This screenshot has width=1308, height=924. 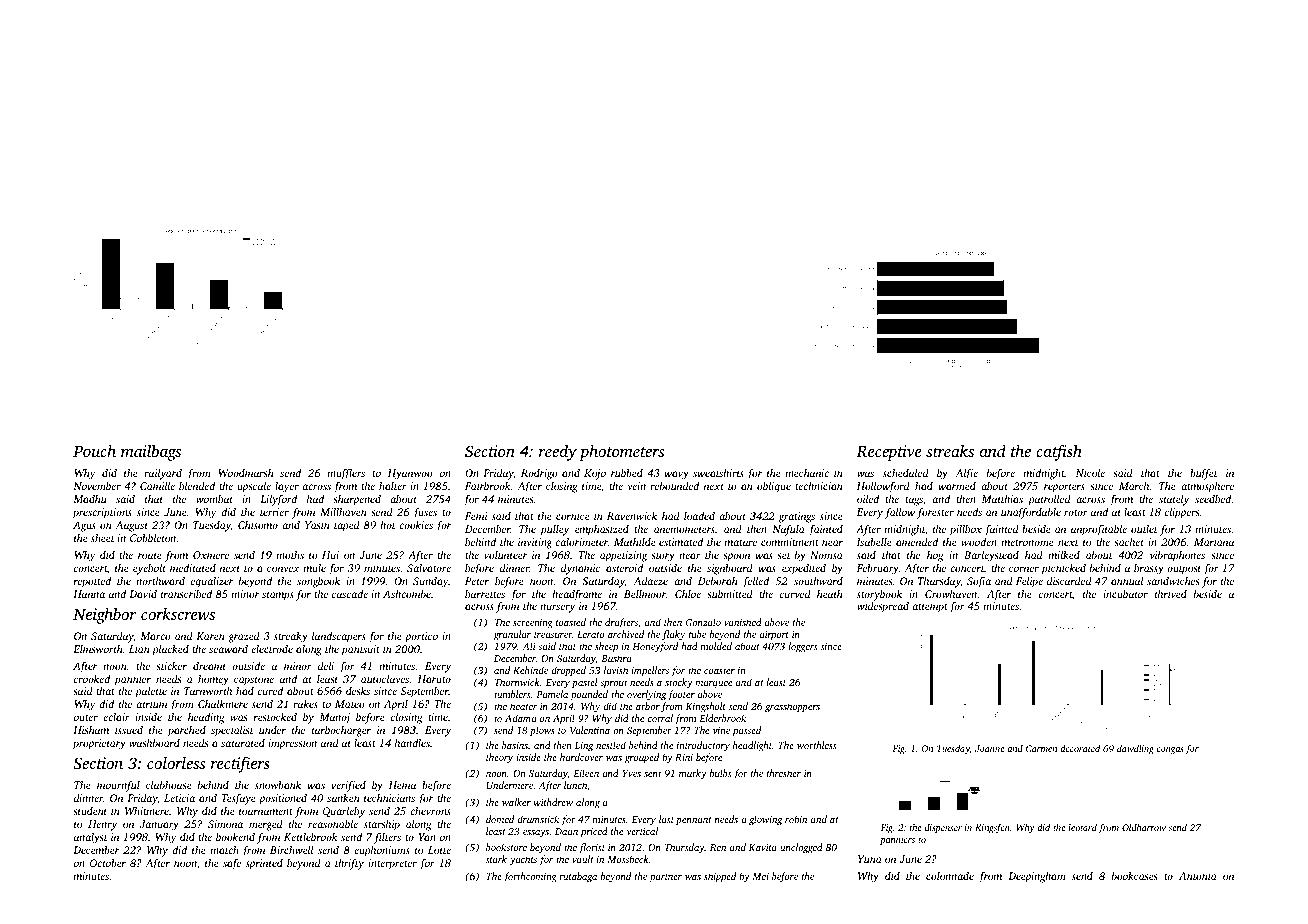 I want to click on mufflers, so click(x=346, y=474).
